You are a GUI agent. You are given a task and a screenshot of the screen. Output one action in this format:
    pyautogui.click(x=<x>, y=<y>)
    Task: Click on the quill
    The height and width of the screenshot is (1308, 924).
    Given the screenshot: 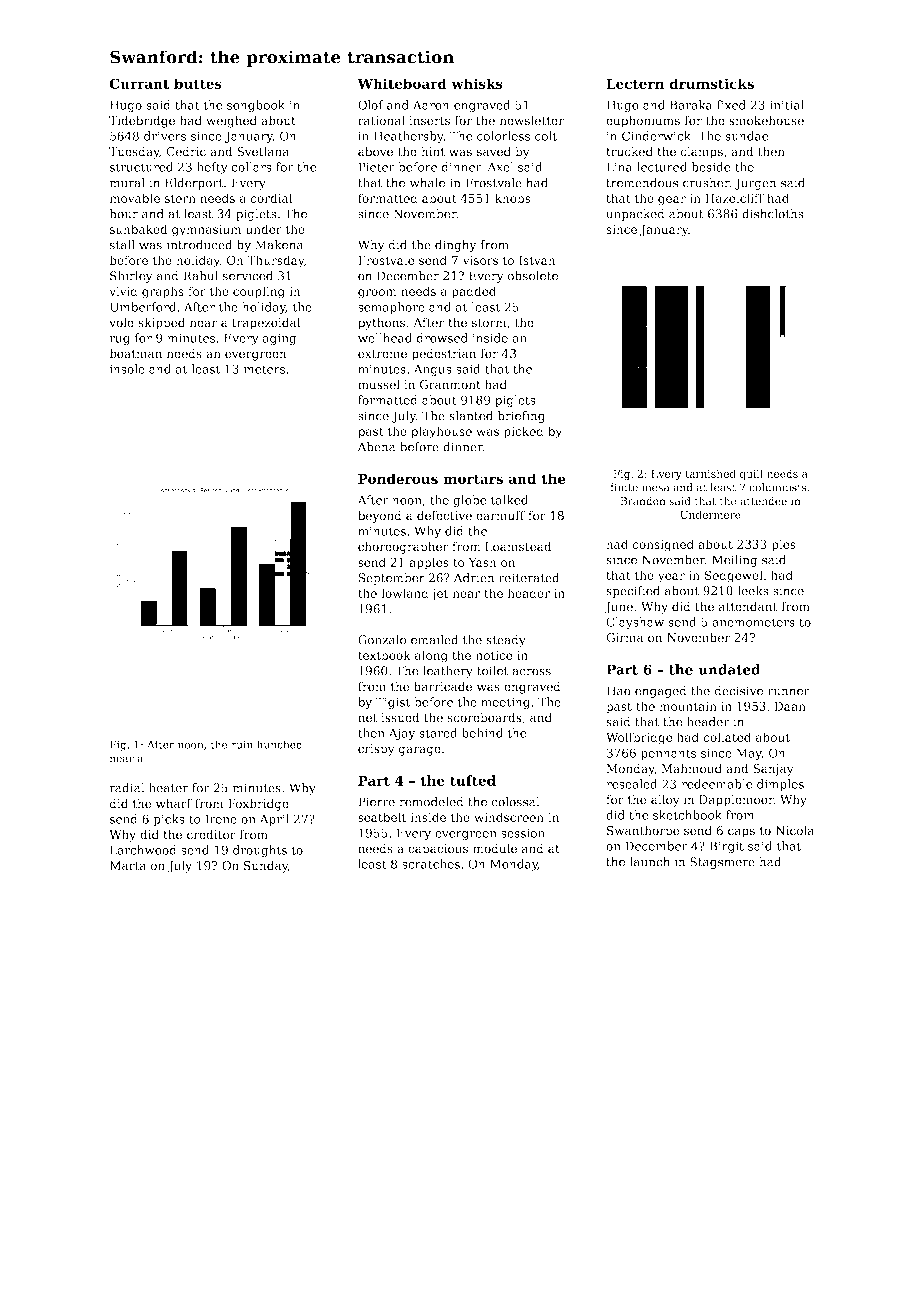 What is the action you would take?
    pyautogui.click(x=751, y=474)
